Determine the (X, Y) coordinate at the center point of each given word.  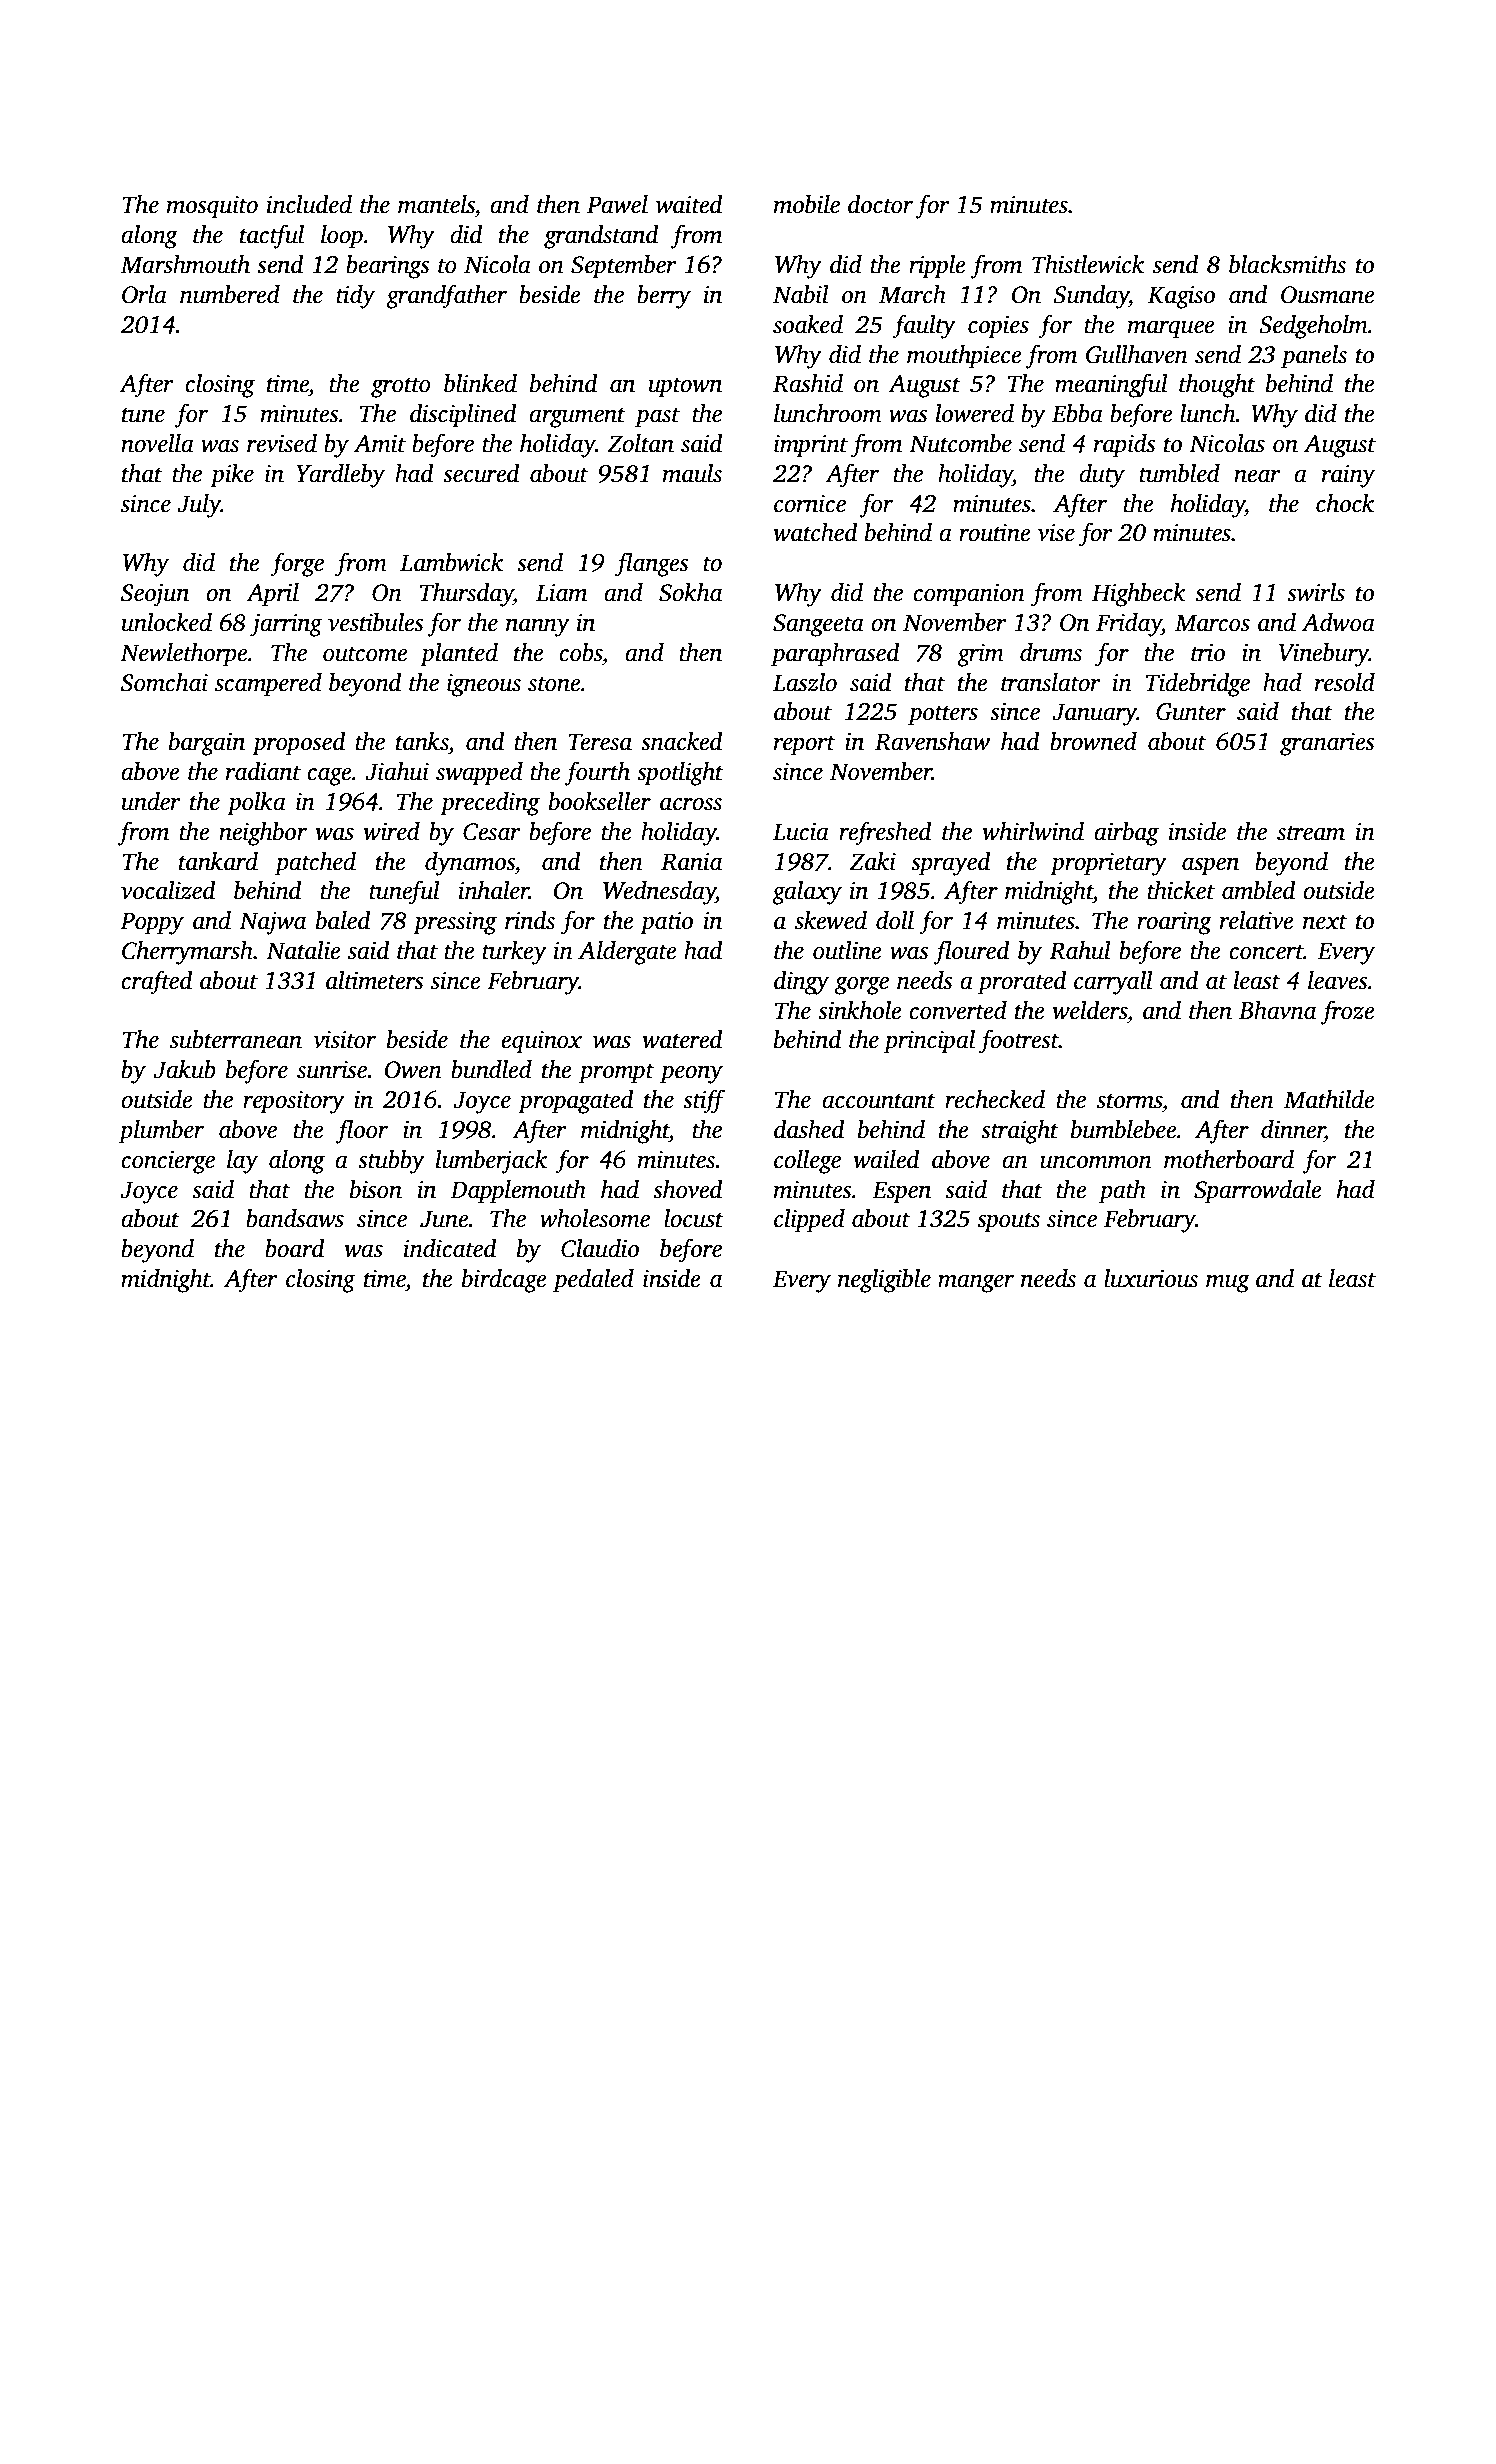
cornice (810, 504)
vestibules (375, 622)
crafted (156, 982)
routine (995, 533)
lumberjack (491, 1162)
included (309, 204)
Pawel (617, 204)
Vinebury (1324, 655)
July (199, 506)
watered (682, 1039)
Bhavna (1277, 1010)
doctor (880, 204)
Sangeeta (818, 625)
